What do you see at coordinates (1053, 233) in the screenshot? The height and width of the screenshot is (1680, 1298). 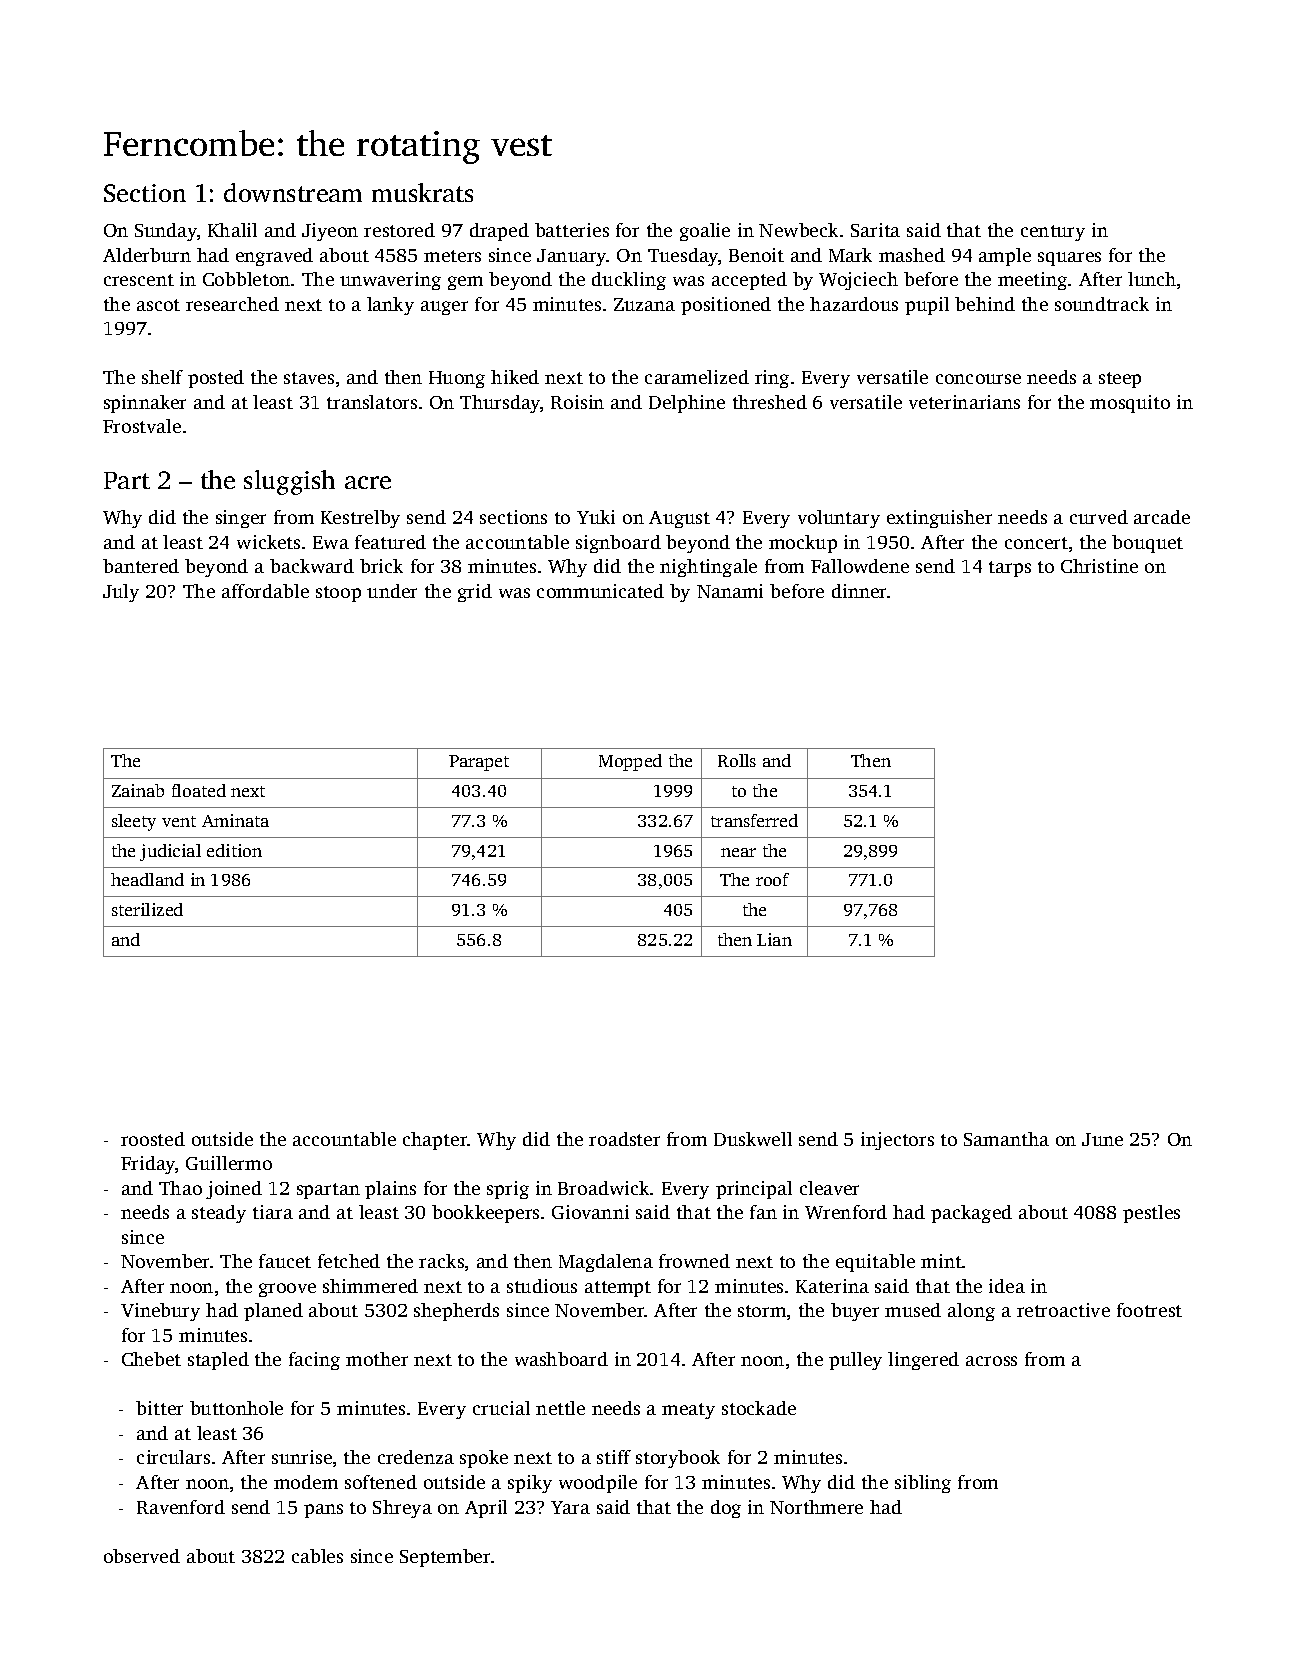 I see `century` at bounding box center [1053, 233].
